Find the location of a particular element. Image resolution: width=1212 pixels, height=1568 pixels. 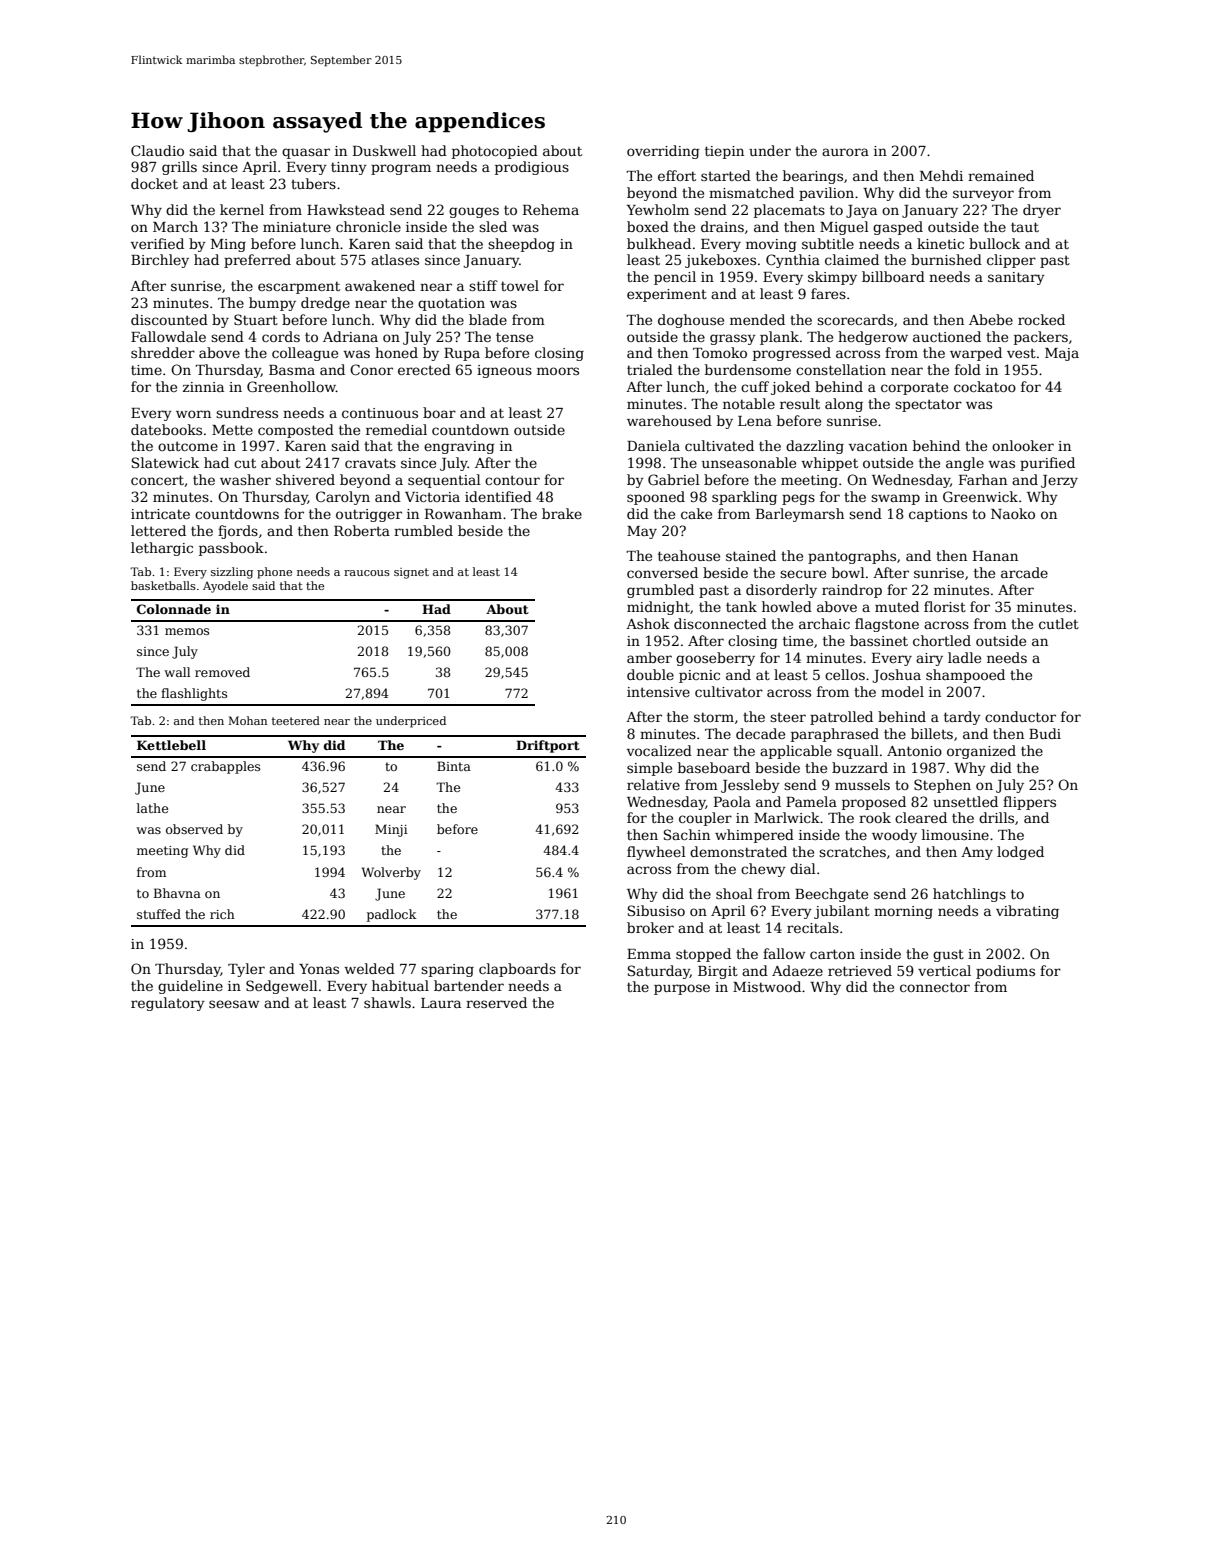

raucous is located at coordinates (367, 573).
